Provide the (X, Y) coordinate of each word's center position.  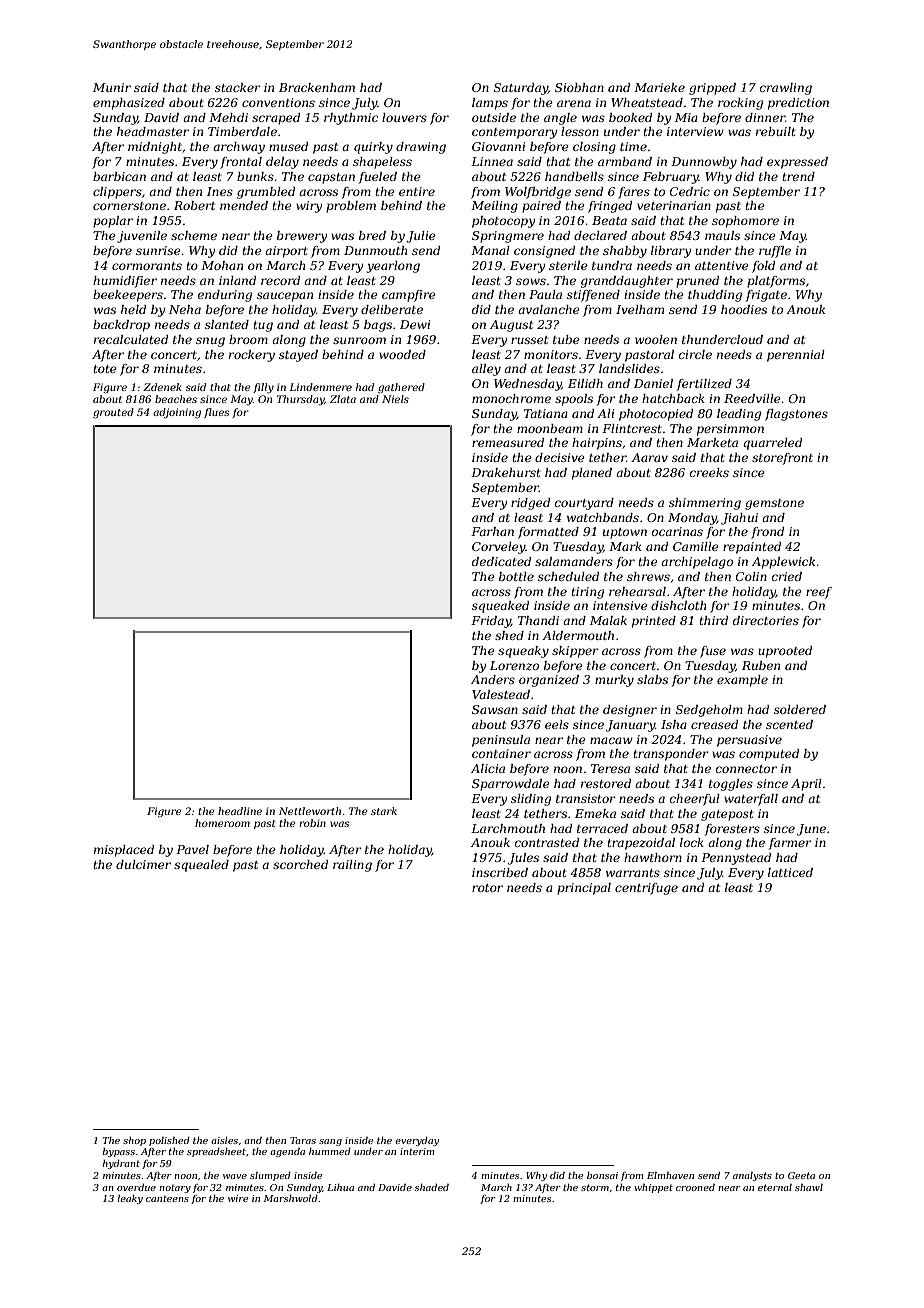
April (806, 785)
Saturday (521, 89)
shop (134, 1141)
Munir (112, 87)
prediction (798, 104)
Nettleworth (310, 811)
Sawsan (495, 709)
